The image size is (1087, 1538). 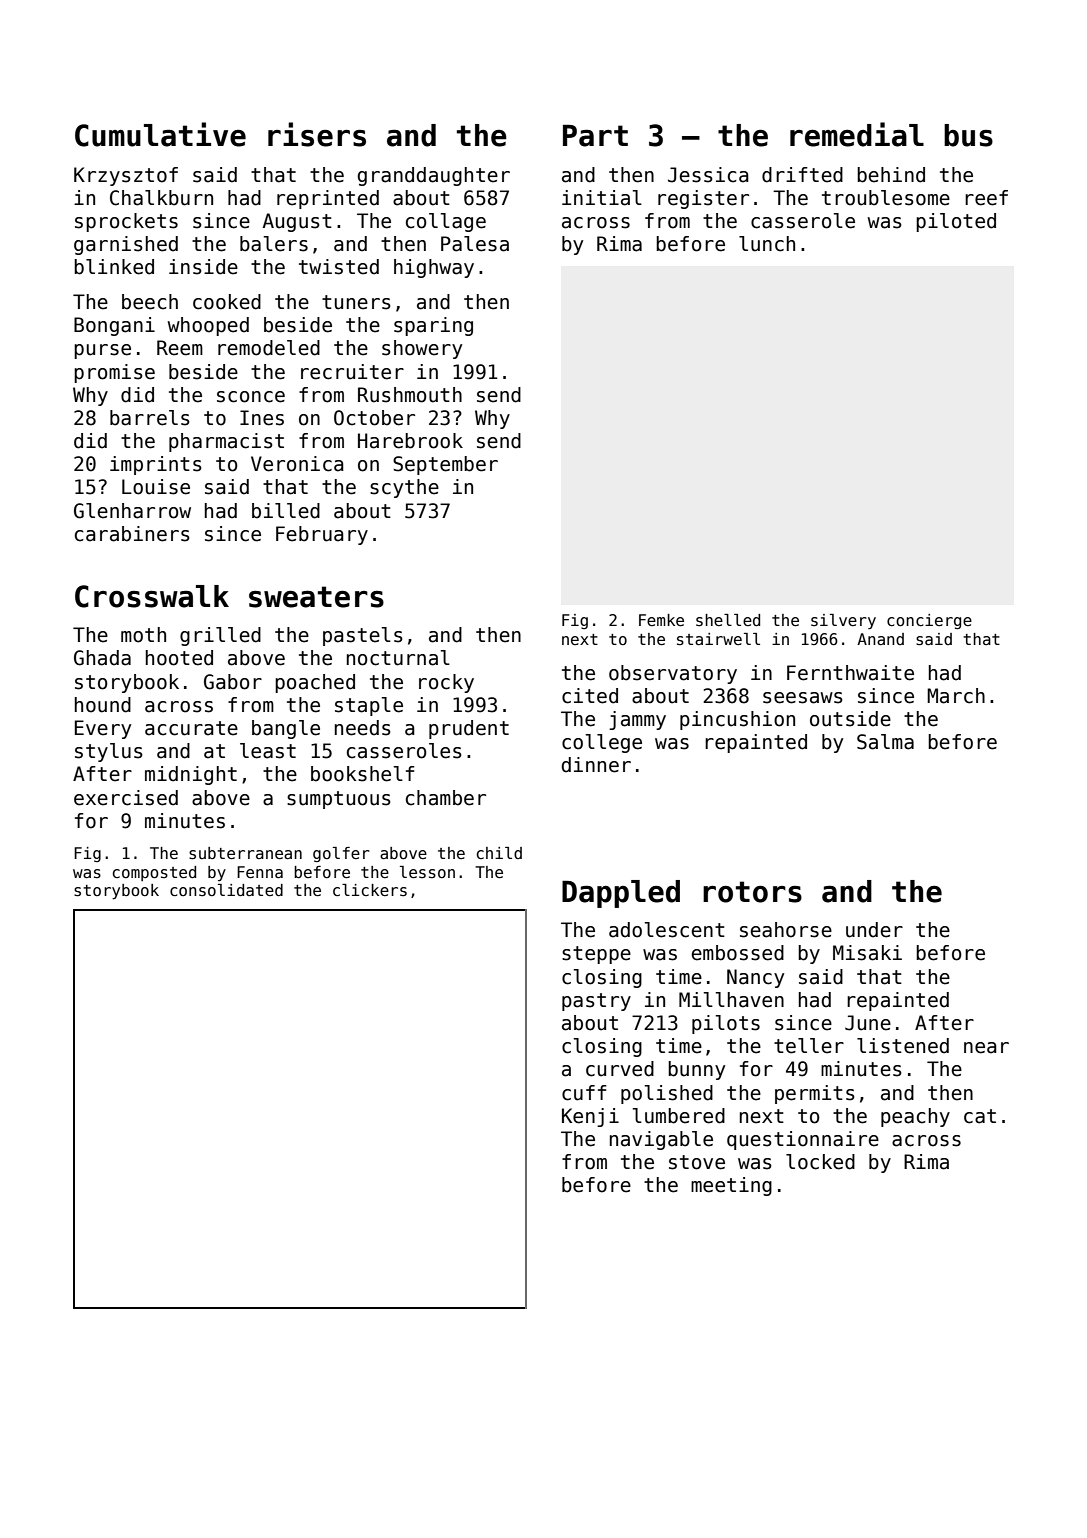 What do you see at coordinates (499, 853) in the image?
I see `child` at bounding box center [499, 853].
